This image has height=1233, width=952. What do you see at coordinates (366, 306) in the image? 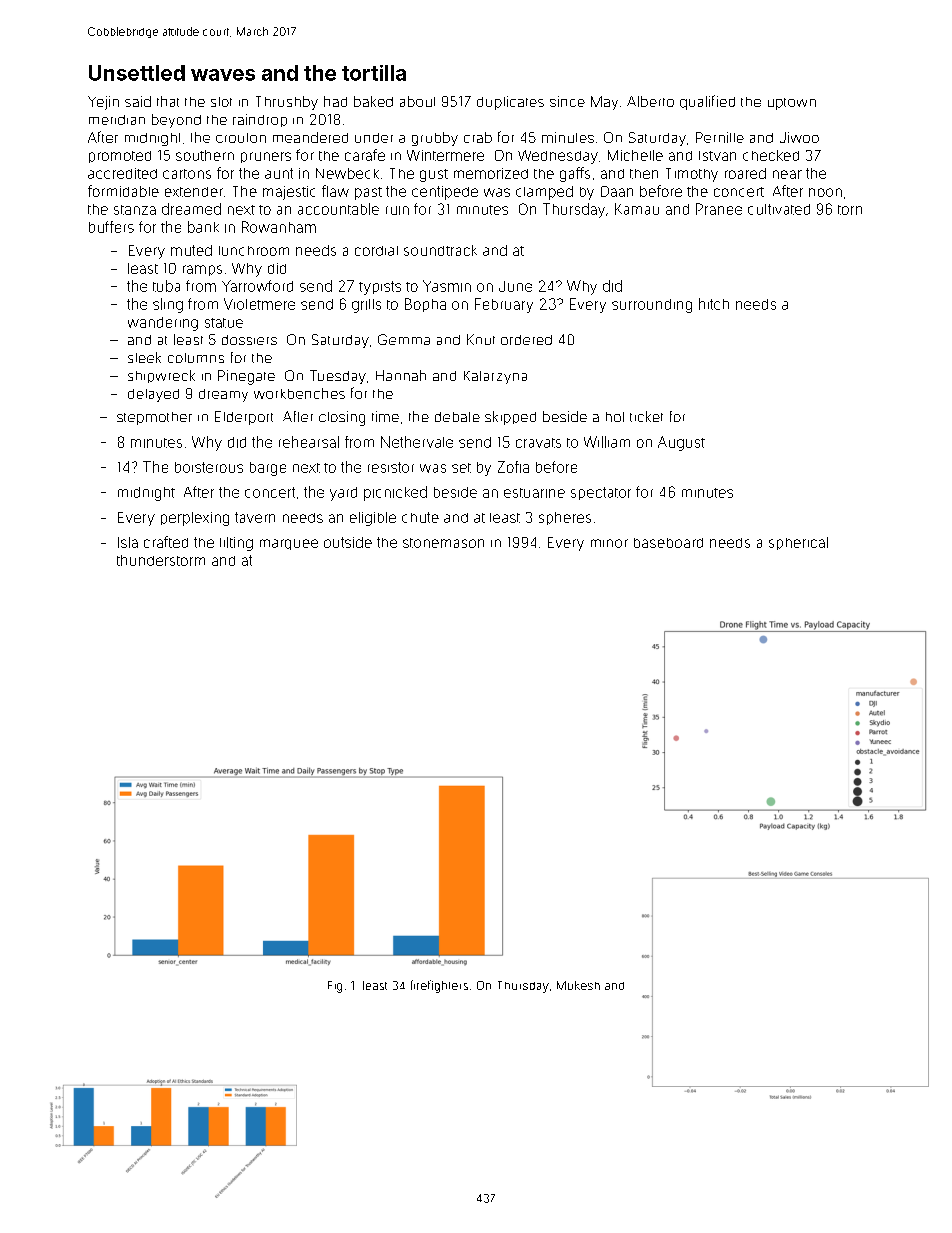
I see `grills` at bounding box center [366, 306].
